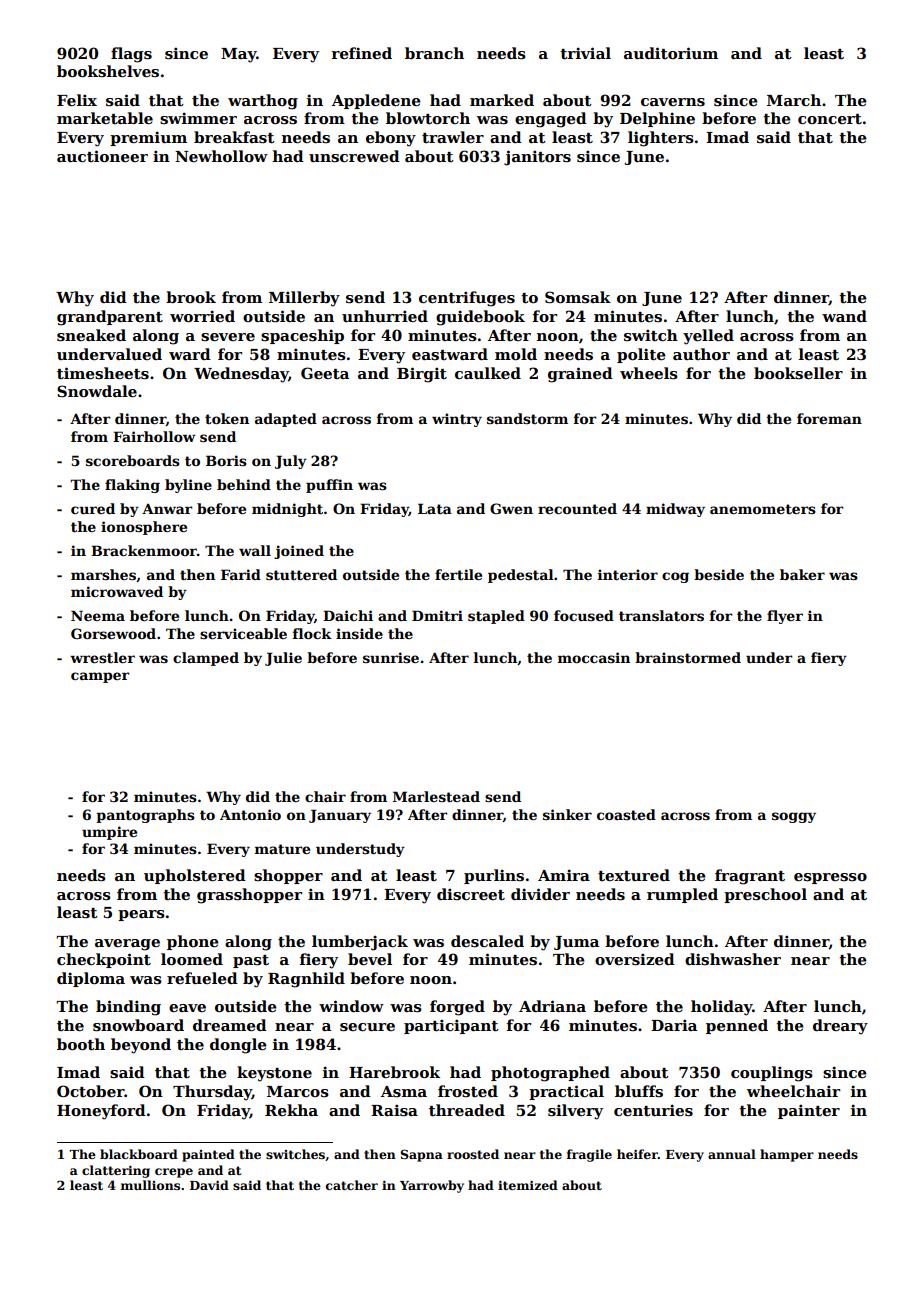 This screenshot has width=924, height=1308. Describe the element at coordinates (802, 574) in the screenshot. I see `baker` at that location.
